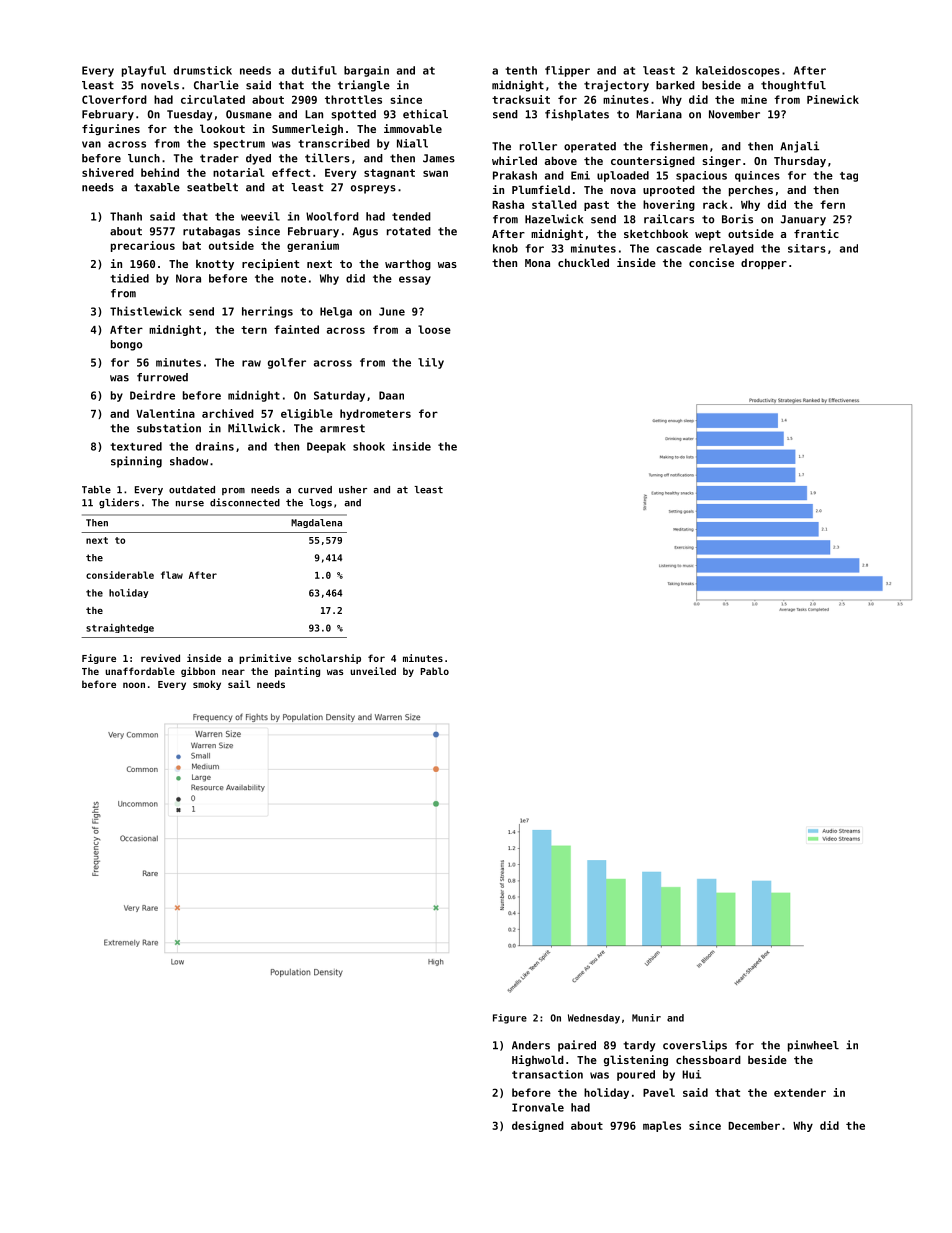 Image resolution: width=952 pixels, height=1233 pixels. Describe the element at coordinates (662, 1126) in the screenshot. I see `maples` at that location.
